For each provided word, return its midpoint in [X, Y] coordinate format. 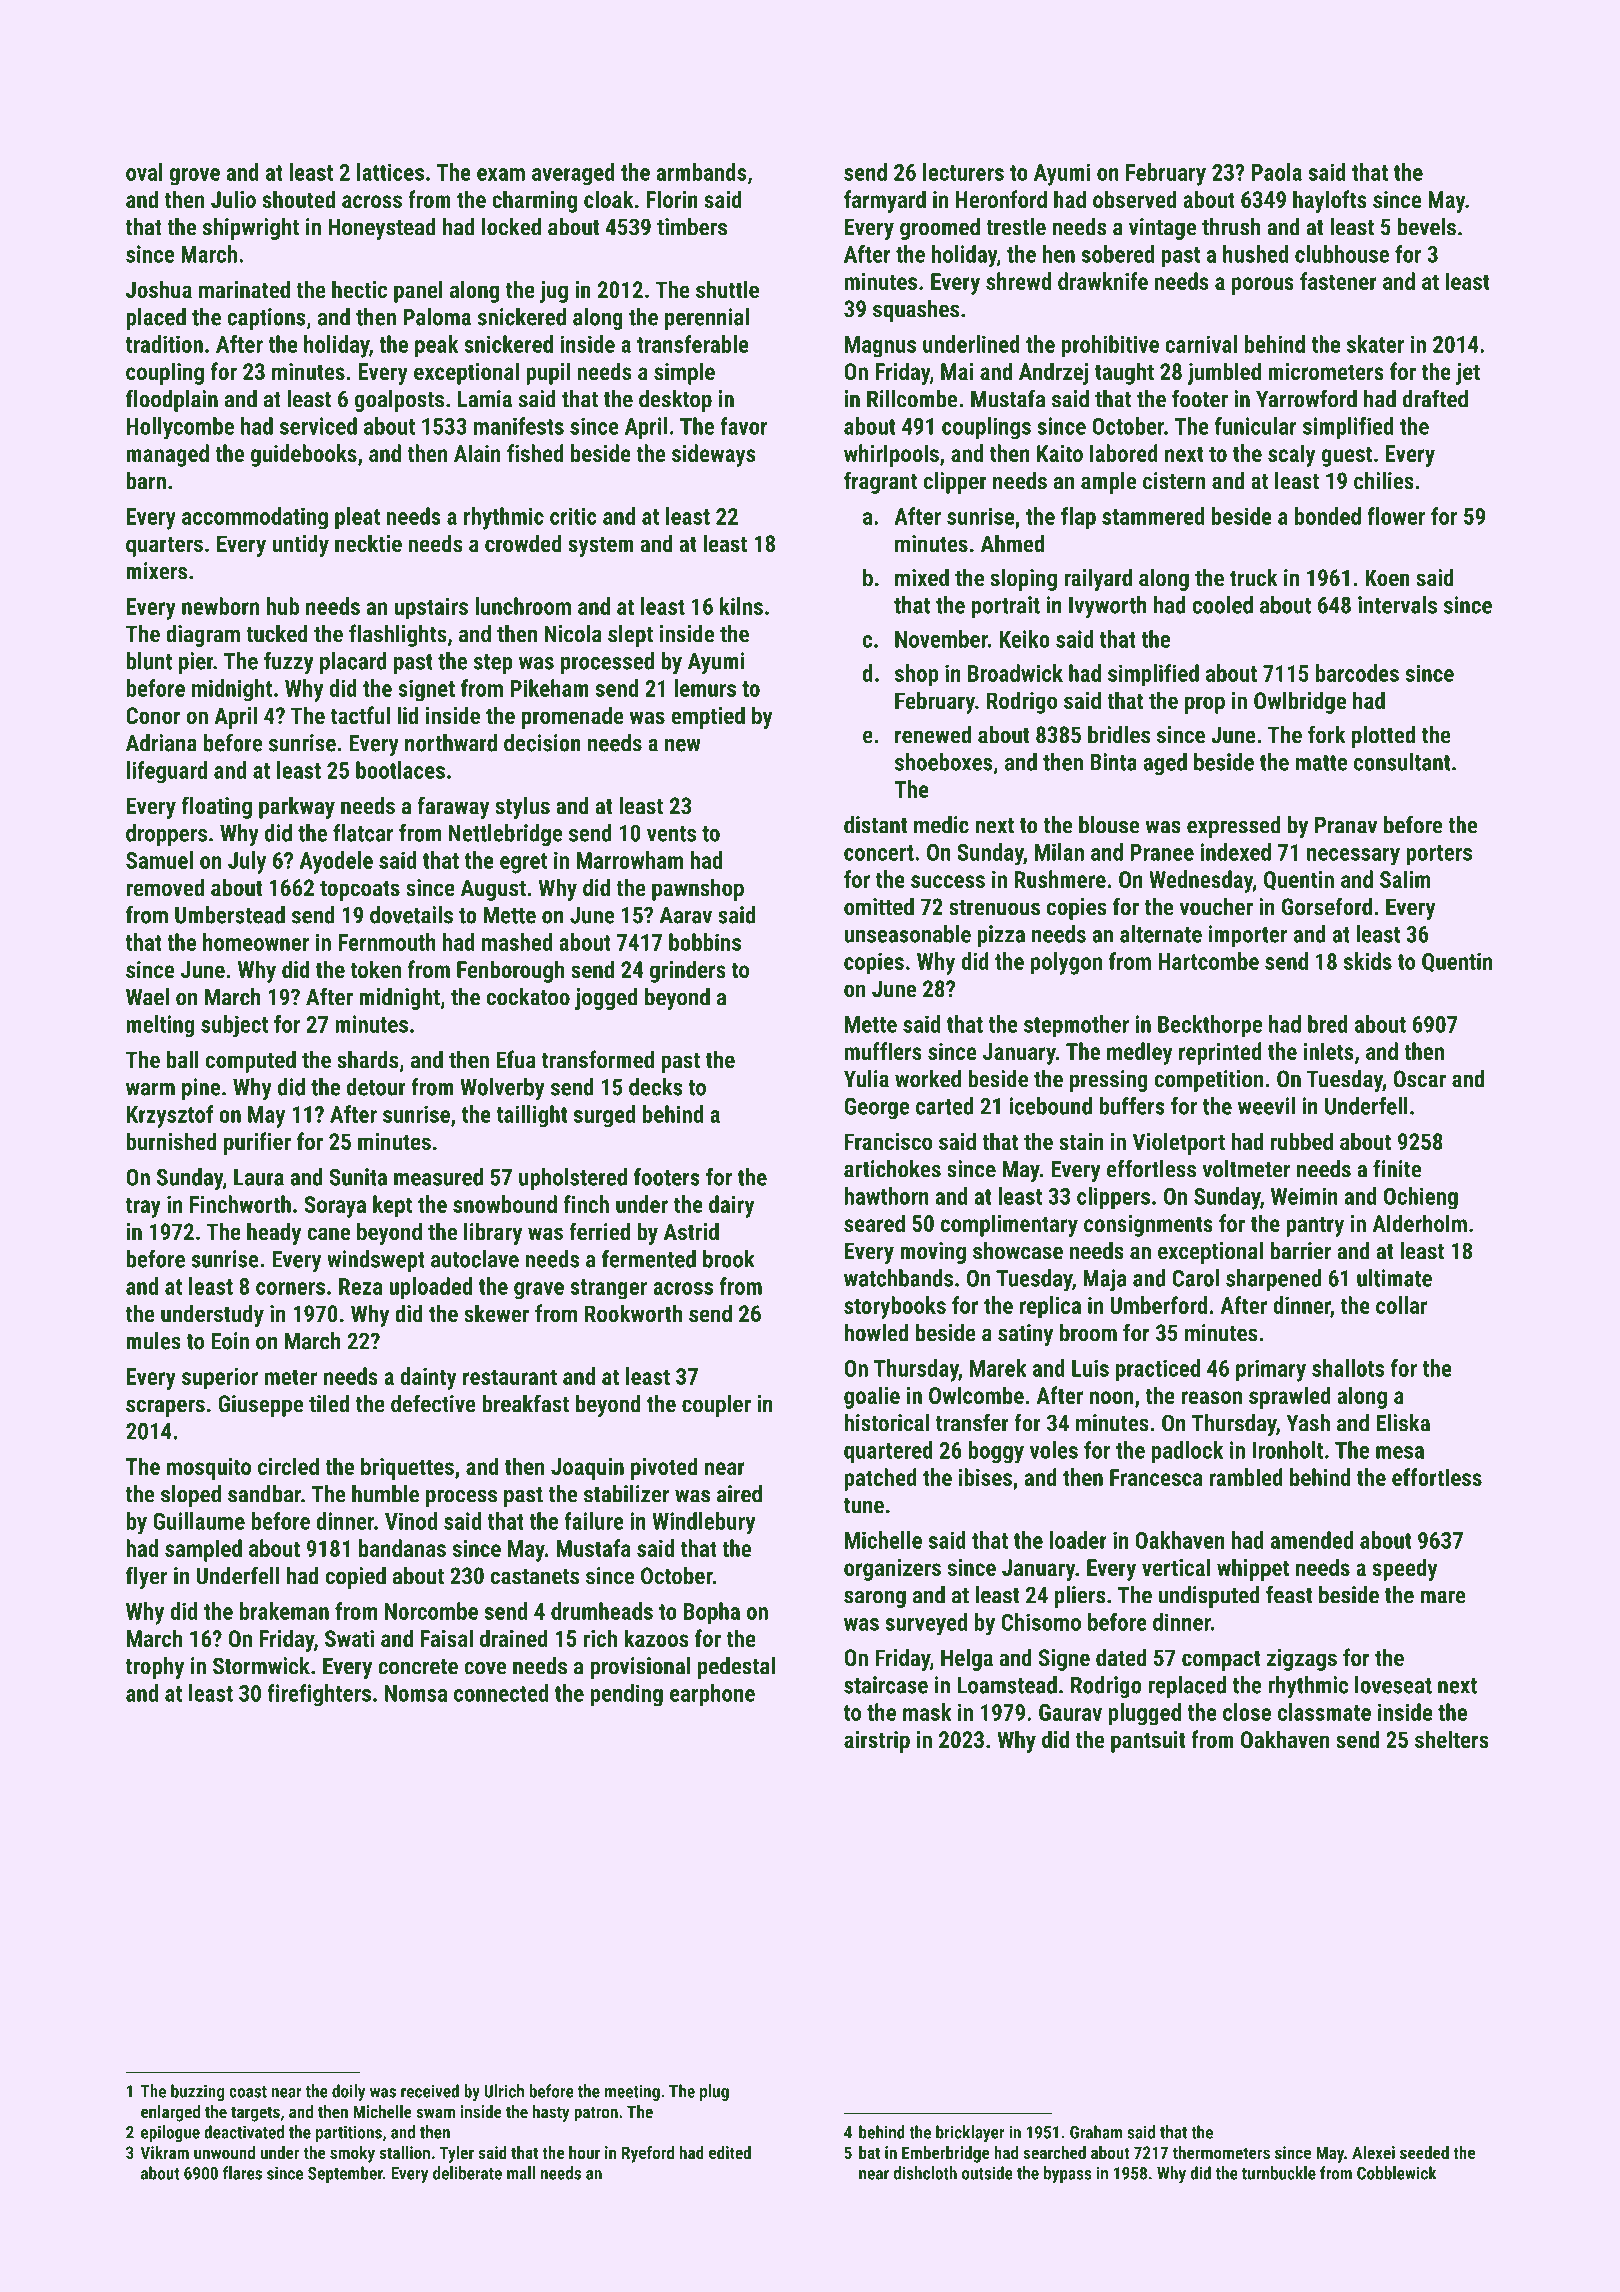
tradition [164, 344]
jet [1468, 374]
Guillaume [199, 1521]
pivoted [664, 1468]
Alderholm [1419, 1223]
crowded [523, 543]
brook [729, 1259]
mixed [922, 577]
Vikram [165, 2152]
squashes [916, 311]
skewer [496, 1313]
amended [1311, 1540]
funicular [1256, 426]
